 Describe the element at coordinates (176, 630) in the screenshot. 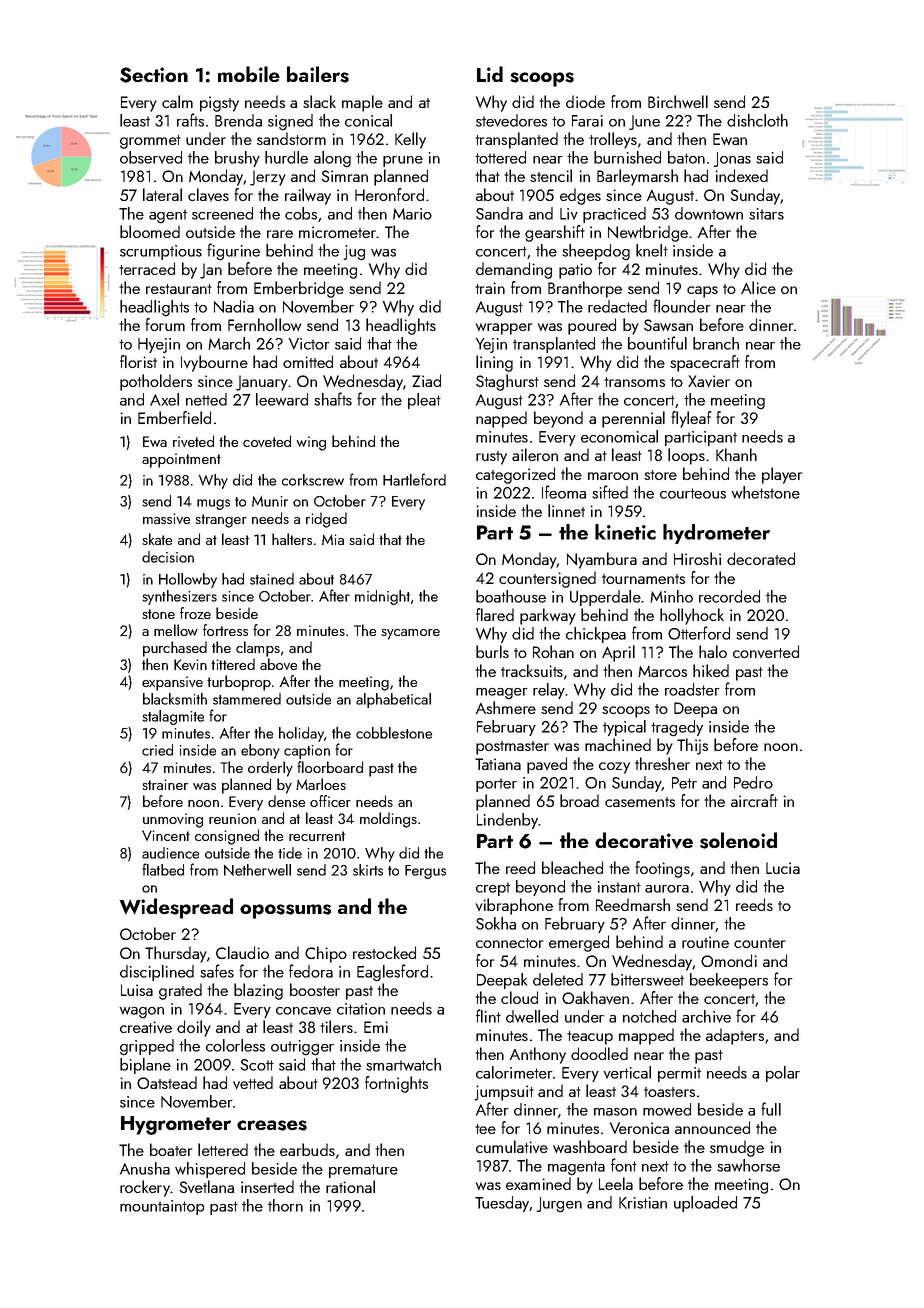

I see `mellow` at that location.
